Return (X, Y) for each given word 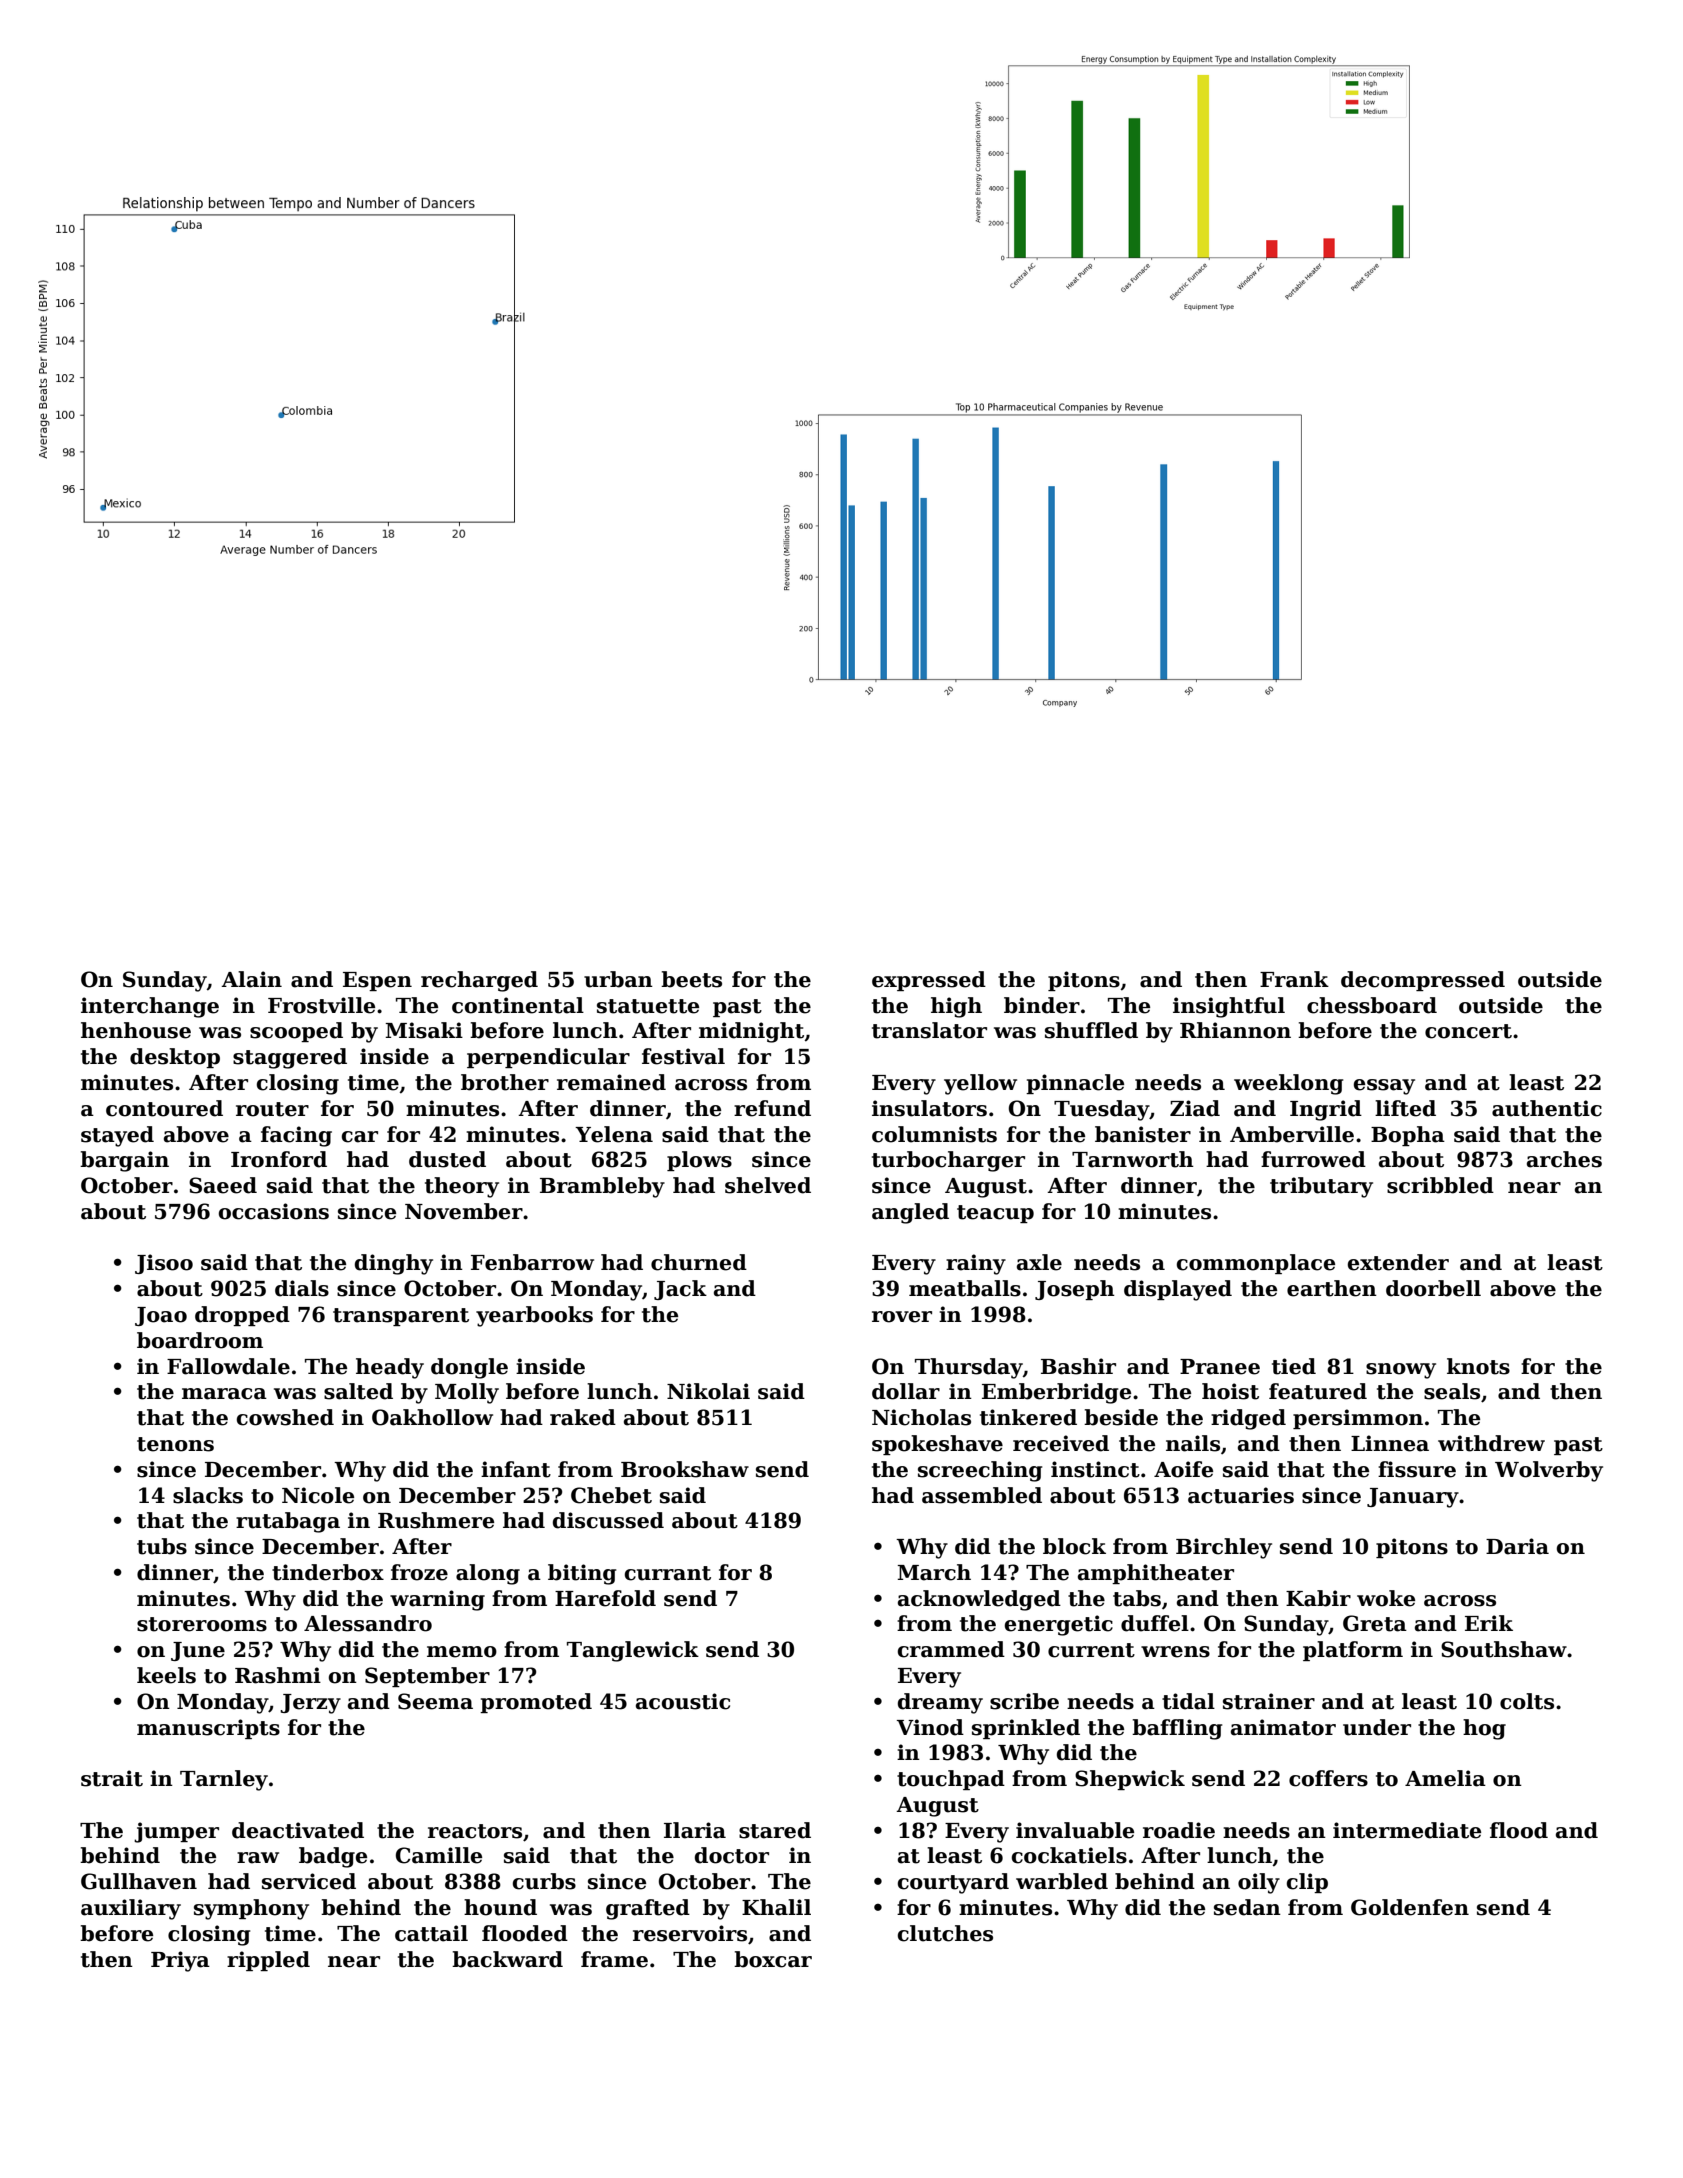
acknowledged (979, 1600)
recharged (479, 981)
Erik (1489, 1623)
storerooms (202, 1624)
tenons (175, 1444)
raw (258, 1858)
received (1061, 1443)
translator (929, 1030)
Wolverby (1549, 1471)
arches (1564, 1159)
